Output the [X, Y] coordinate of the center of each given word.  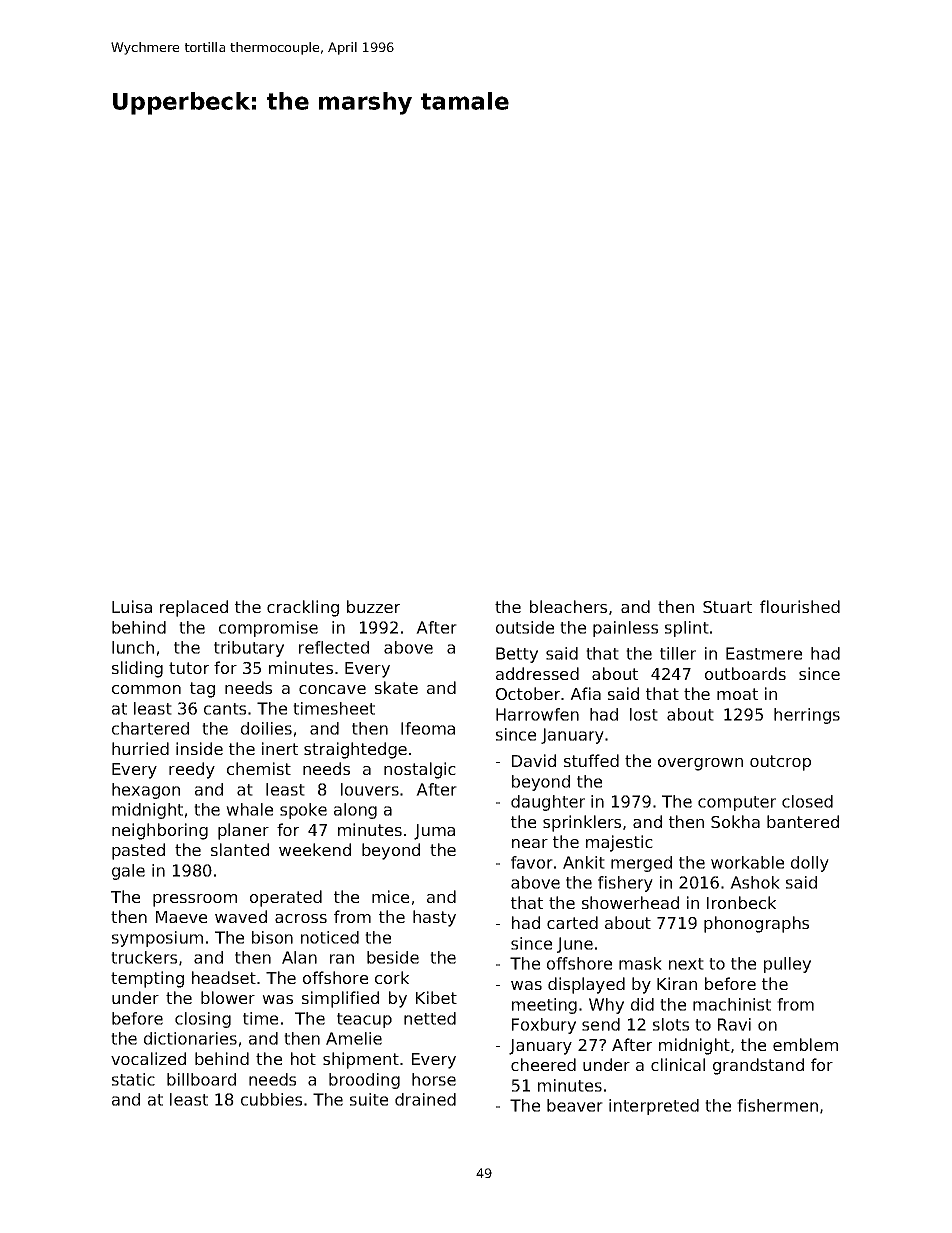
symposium [157, 939]
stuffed [591, 760]
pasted [138, 851]
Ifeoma [428, 728]
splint [687, 629]
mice [390, 896]
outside [525, 627]
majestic [619, 843]
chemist [259, 768]
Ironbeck [741, 902]
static [133, 1079]
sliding [137, 669]
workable [747, 862]
